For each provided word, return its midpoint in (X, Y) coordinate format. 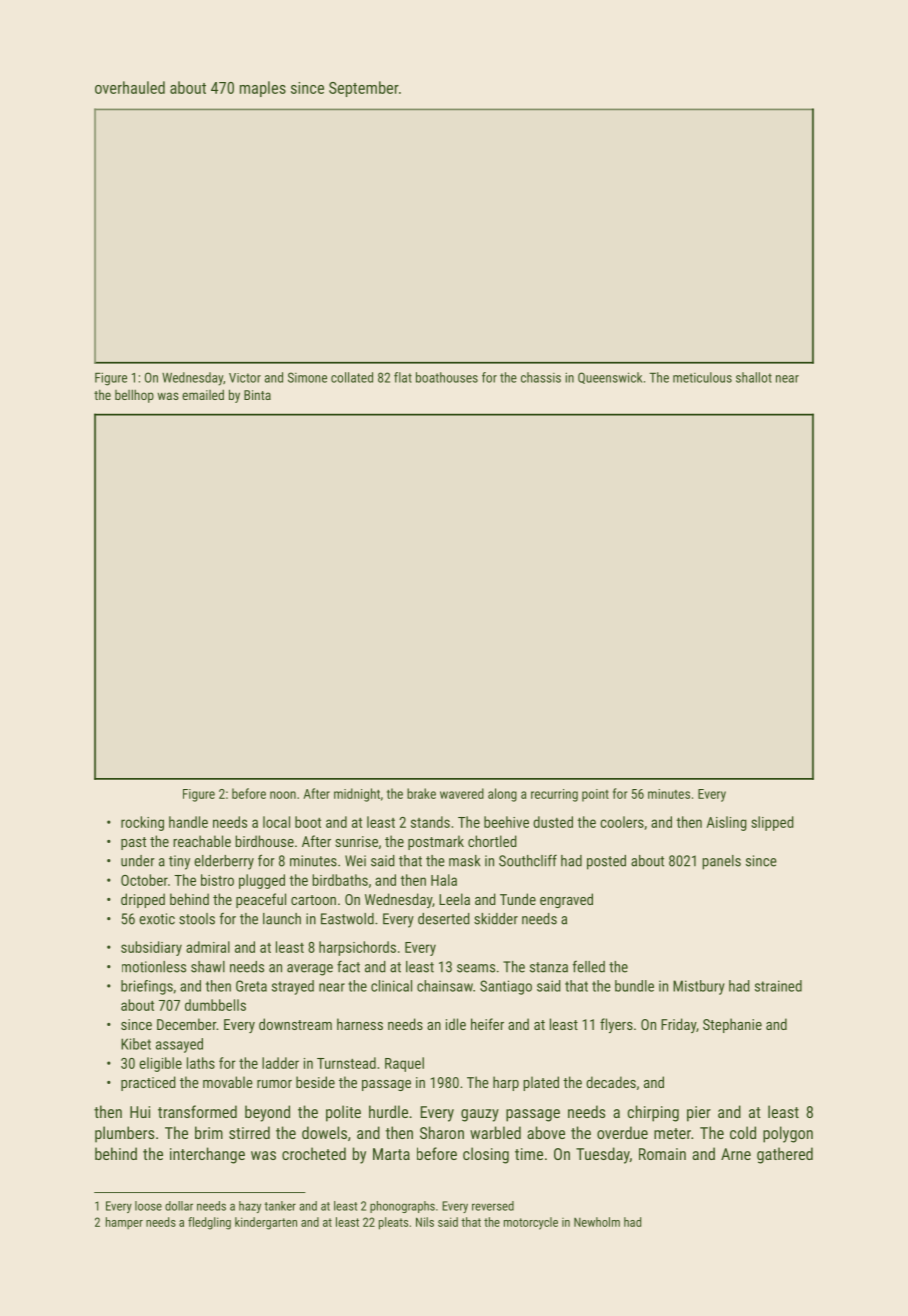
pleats (393, 1223)
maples (263, 89)
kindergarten (266, 1223)
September (364, 89)
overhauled (130, 87)
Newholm (597, 1222)
